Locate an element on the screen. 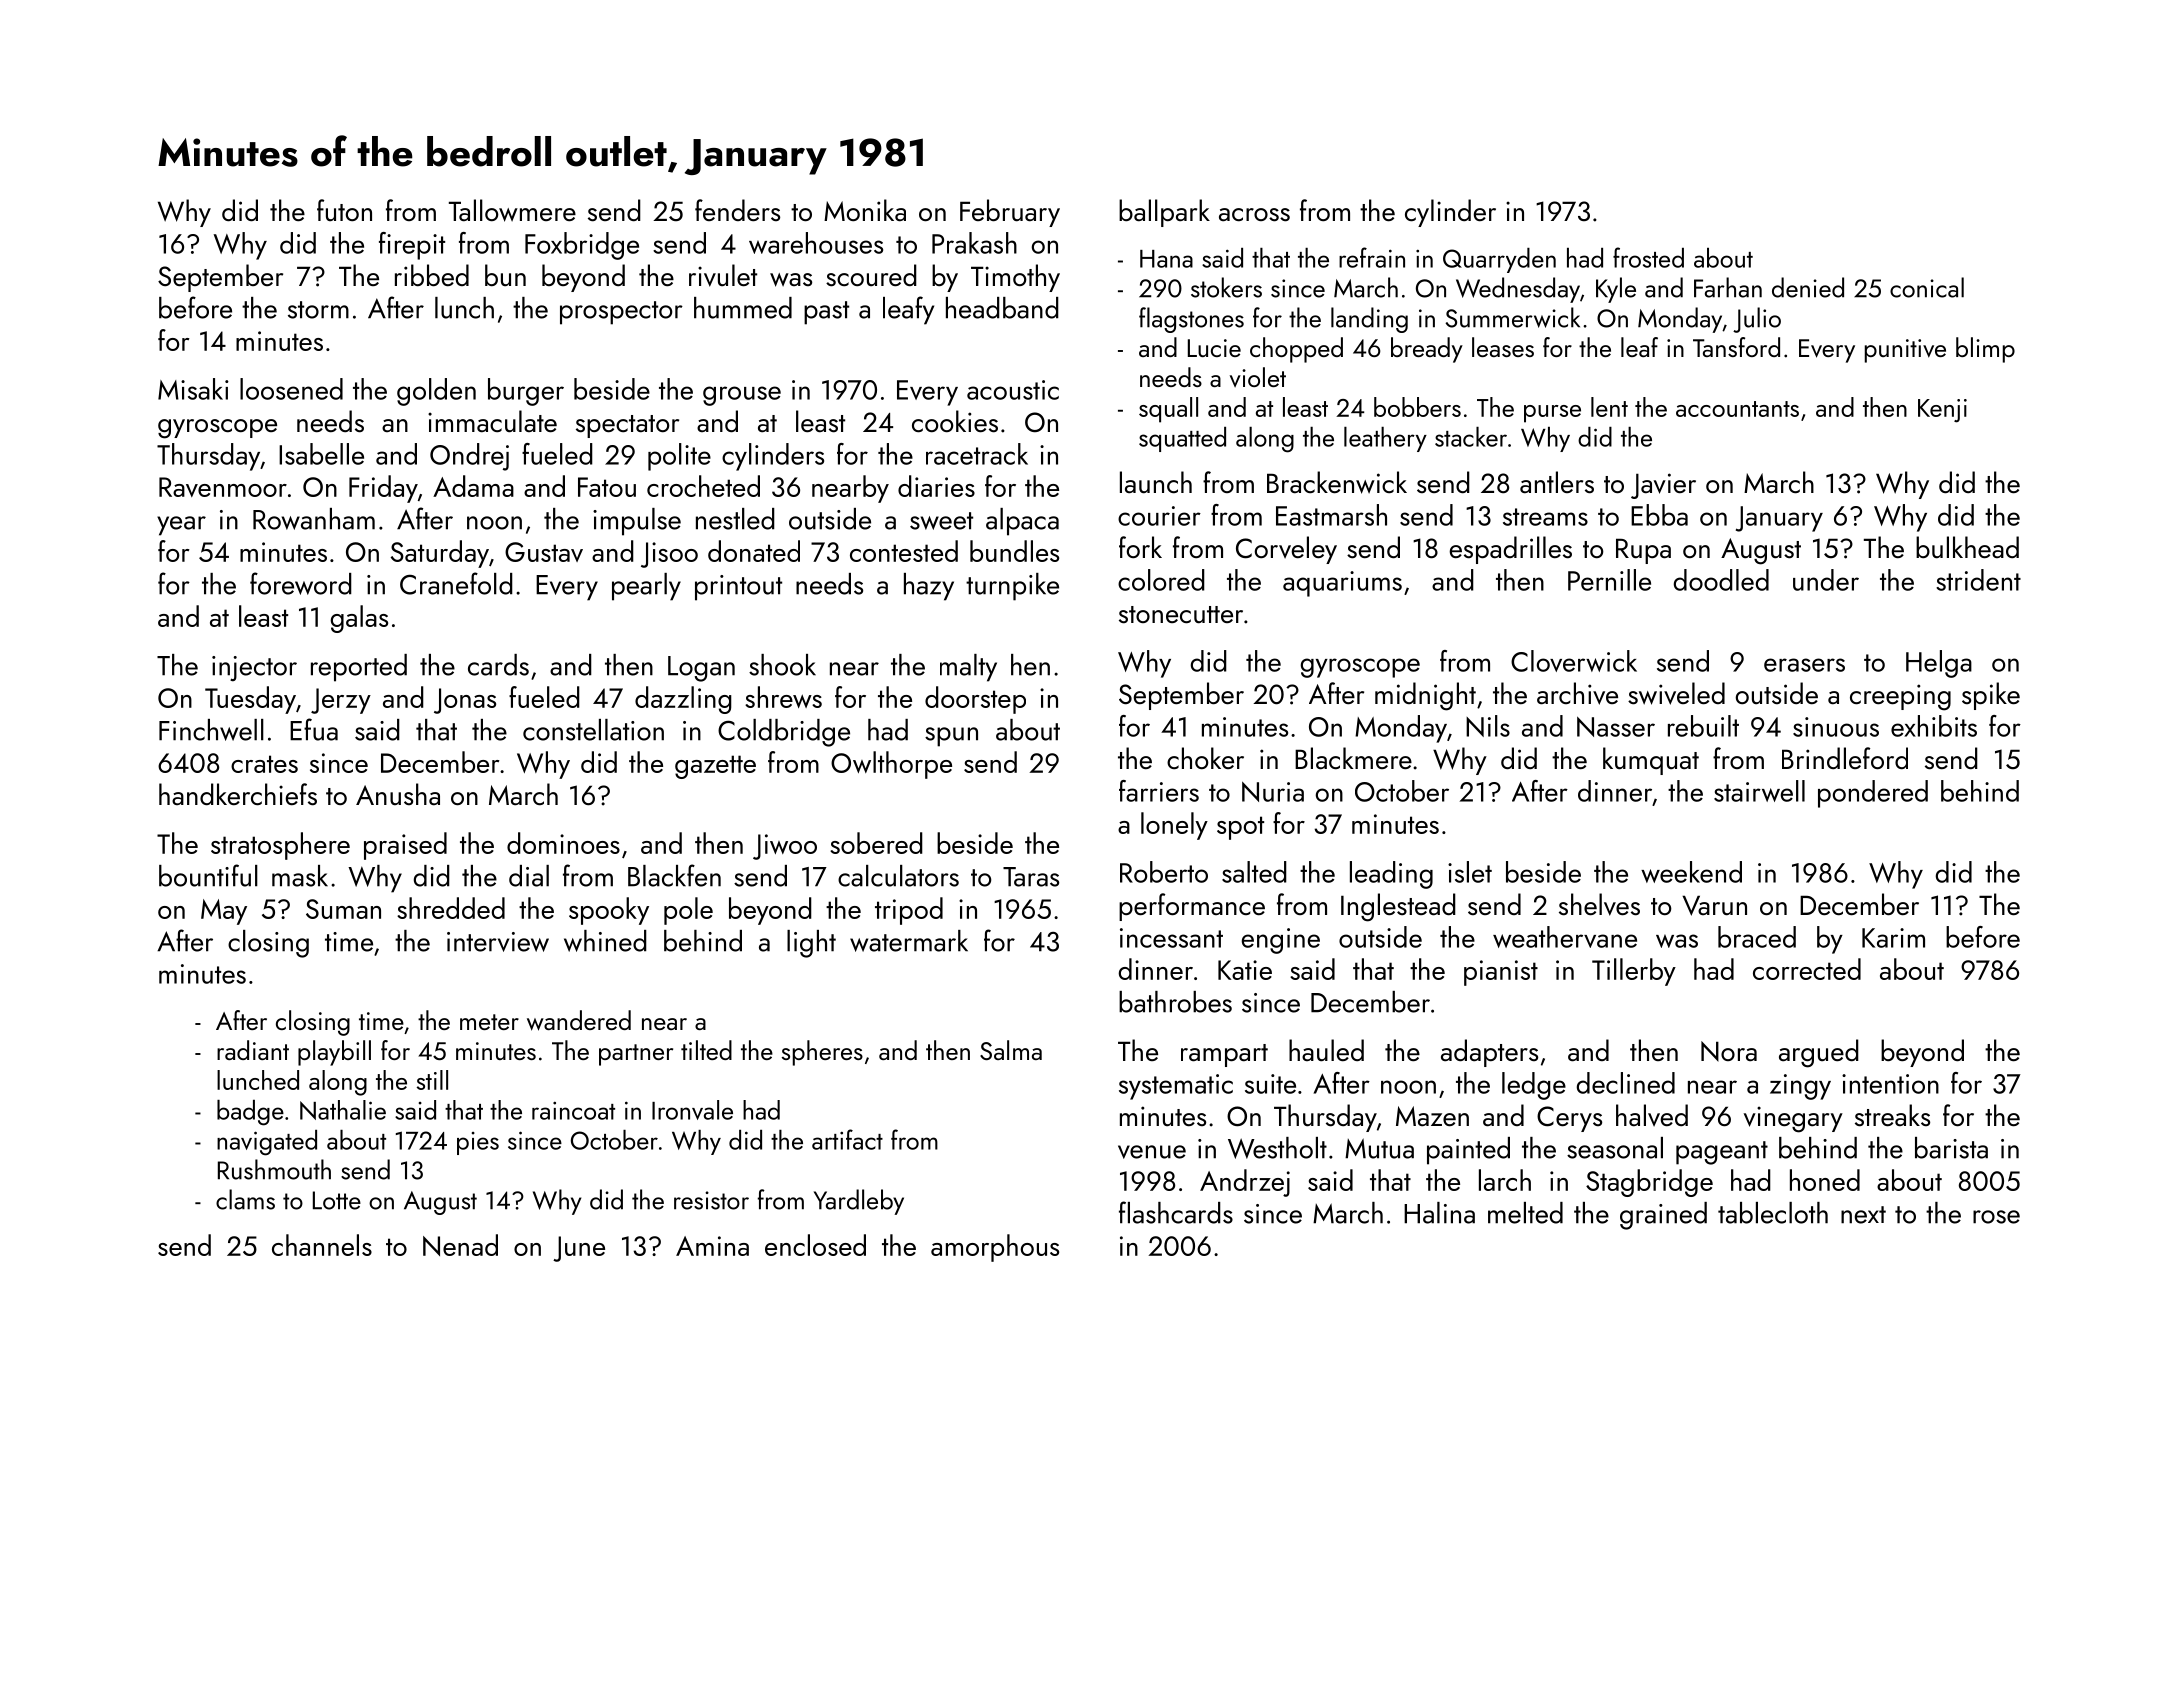  radiant is located at coordinates (253, 1050).
